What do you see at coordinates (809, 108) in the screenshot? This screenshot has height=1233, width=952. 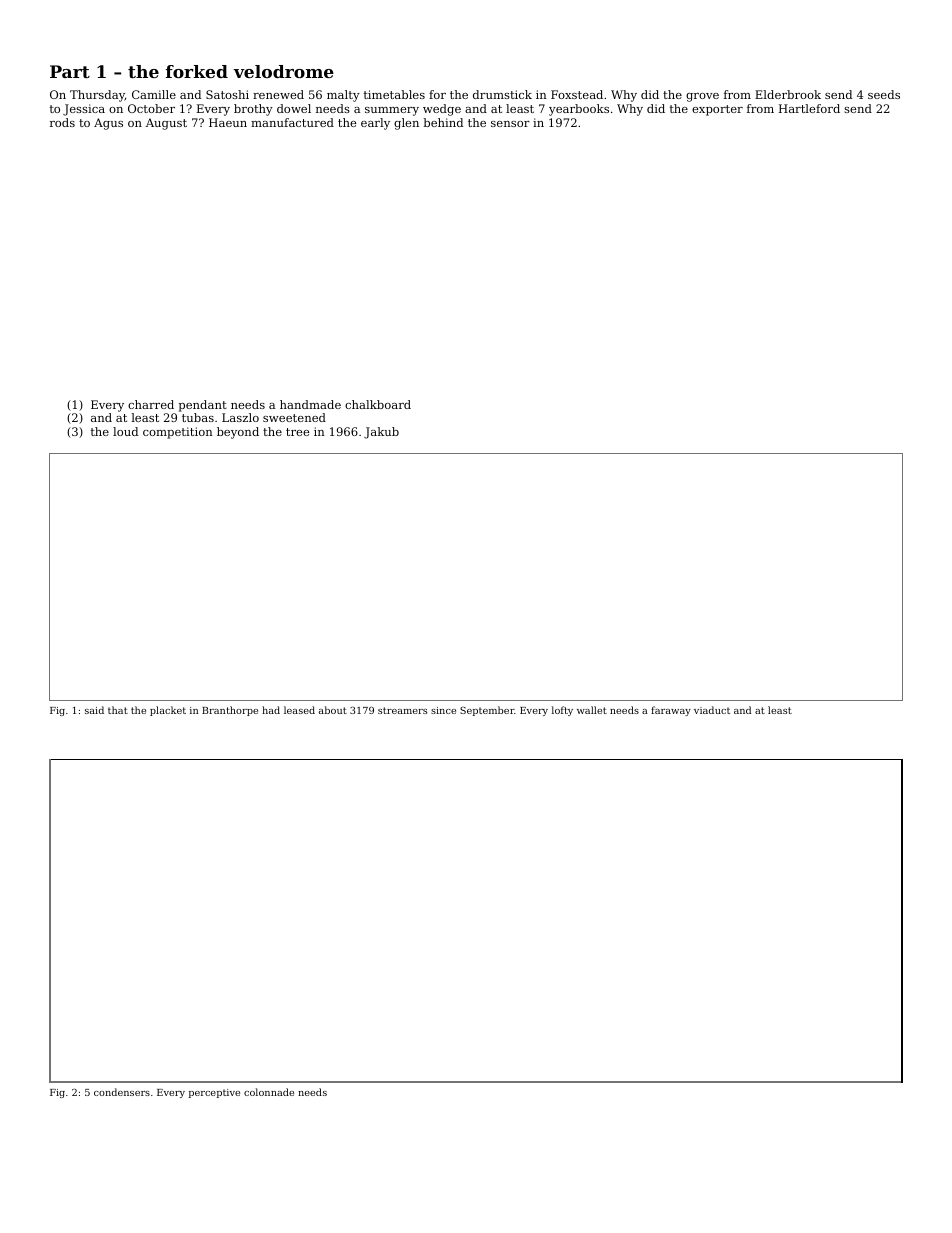 I see `Hartleford` at bounding box center [809, 108].
